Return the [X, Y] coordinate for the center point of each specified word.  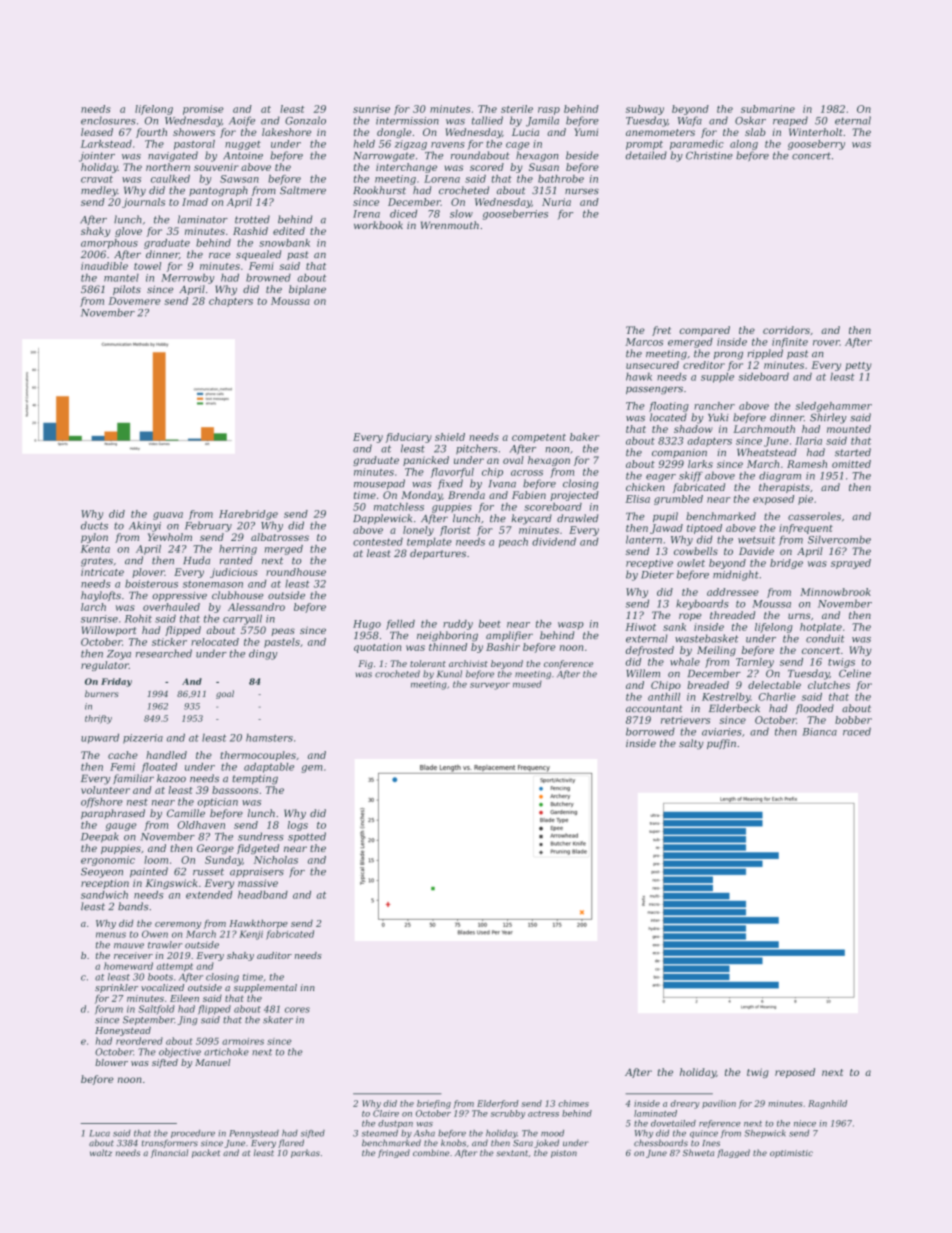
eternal [853, 120]
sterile [517, 109]
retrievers [685, 720]
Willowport [109, 631]
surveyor [490, 686]
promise [203, 110]
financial [169, 1153]
